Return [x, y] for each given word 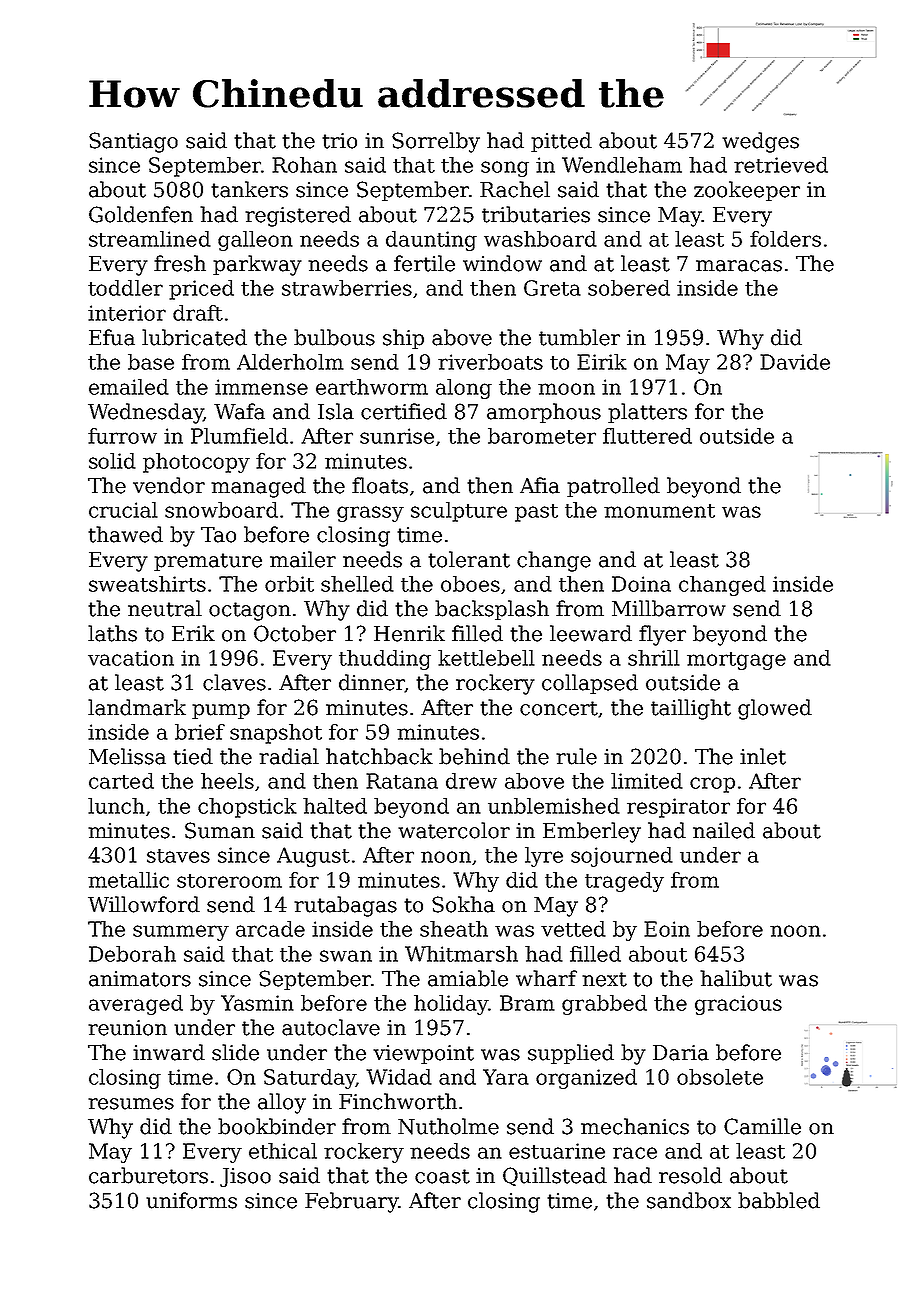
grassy [370, 514]
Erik [193, 633]
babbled [779, 1200]
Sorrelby [436, 142]
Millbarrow [669, 608]
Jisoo [245, 1177]
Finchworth [398, 1101]
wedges [760, 142]
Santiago [133, 142]
